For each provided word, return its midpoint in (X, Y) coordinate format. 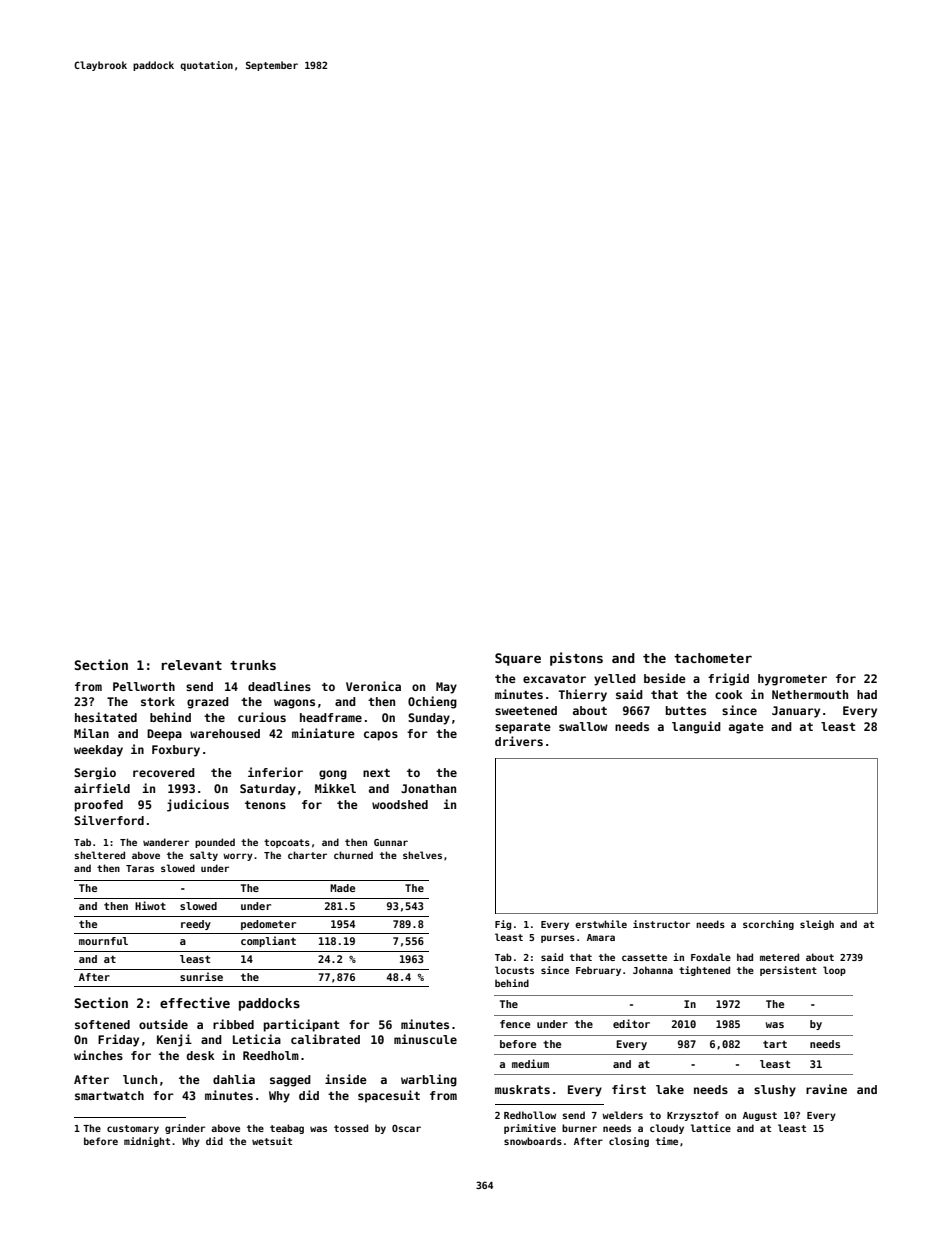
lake (670, 1089)
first (629, 1089)
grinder (185, 1129)
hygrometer (792, 680)
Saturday (268, 790)
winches (98, 1055)
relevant (191, 665)
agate (746, 728)
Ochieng (432, 702)
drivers (519, 741)
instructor (661, 924)
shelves (422, 855)
